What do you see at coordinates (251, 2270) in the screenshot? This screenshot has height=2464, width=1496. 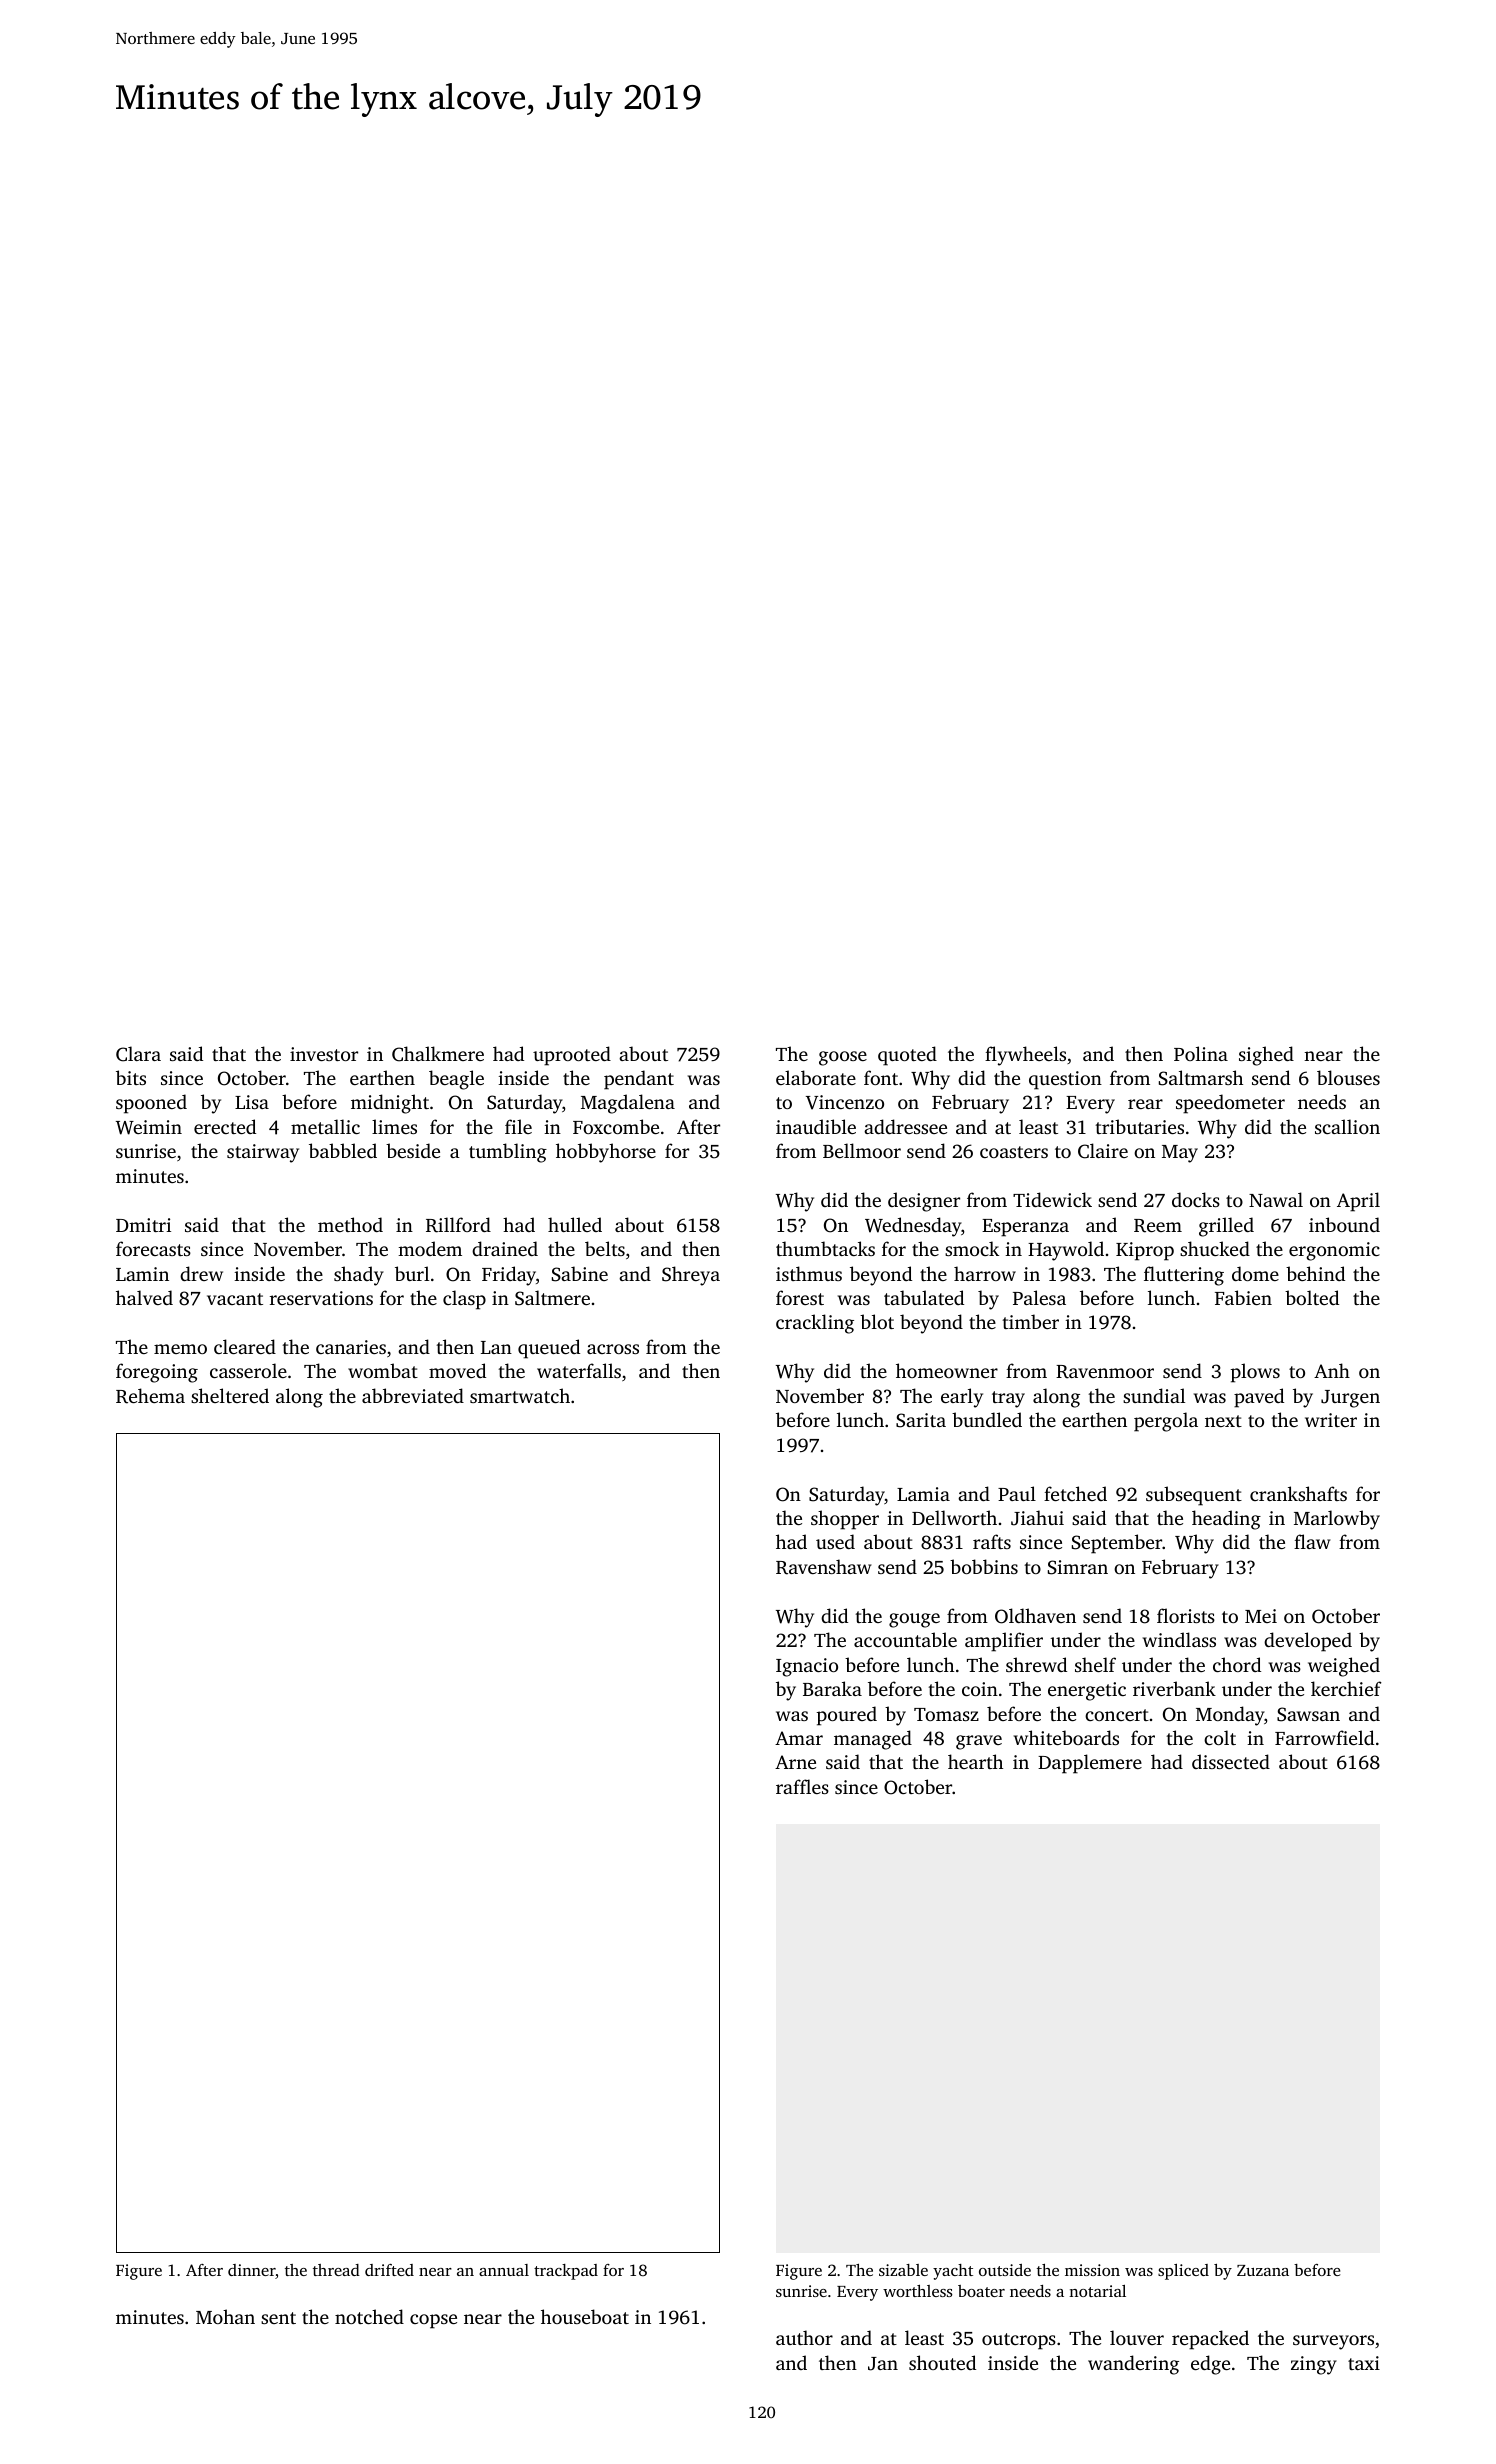 I see `dinner` at bounding box center [251, 2270].
